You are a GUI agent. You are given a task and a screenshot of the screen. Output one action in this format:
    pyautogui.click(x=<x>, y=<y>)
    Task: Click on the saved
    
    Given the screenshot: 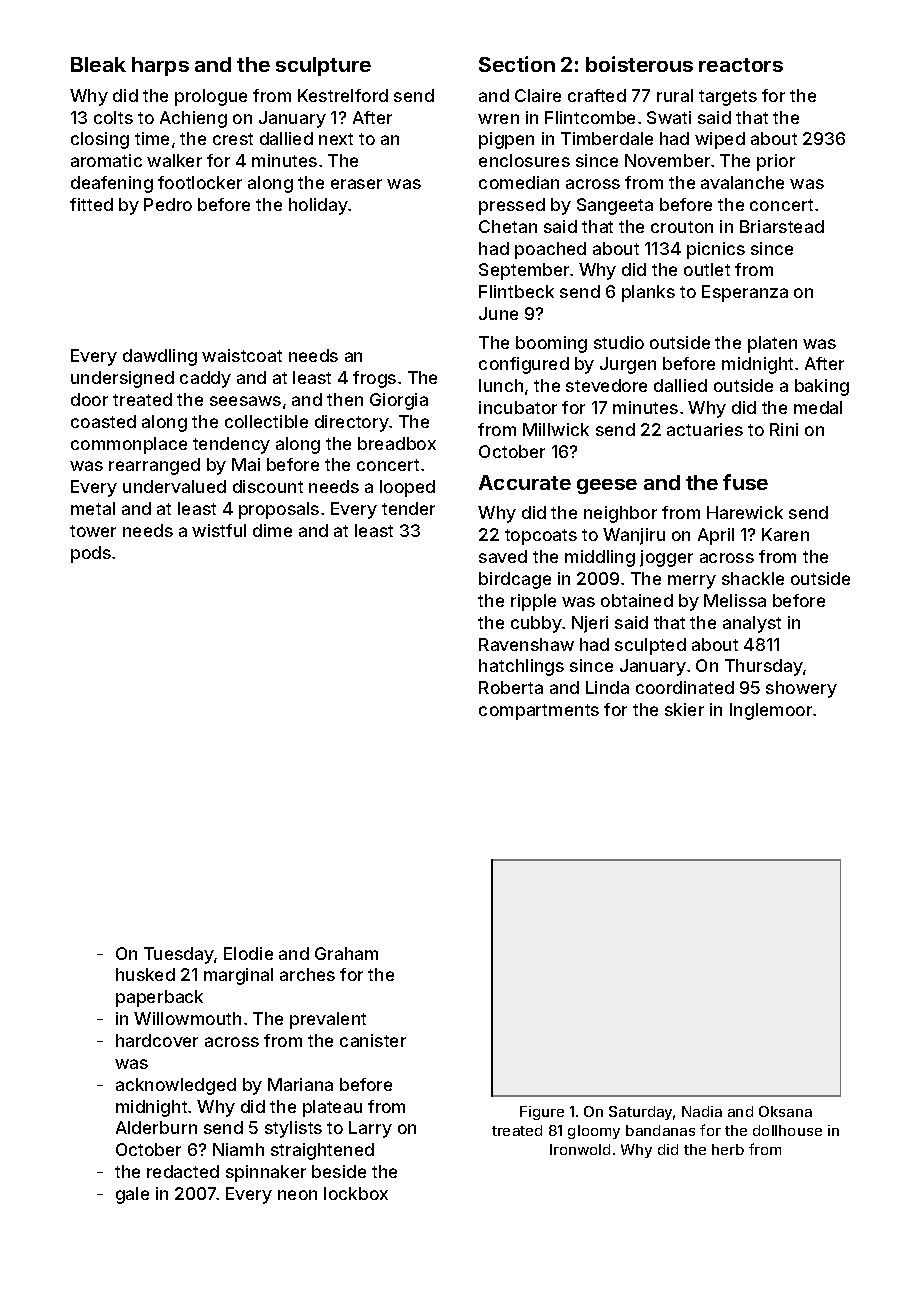 What is the action you would take?
    pyautogui.click(x=503, y=556)
